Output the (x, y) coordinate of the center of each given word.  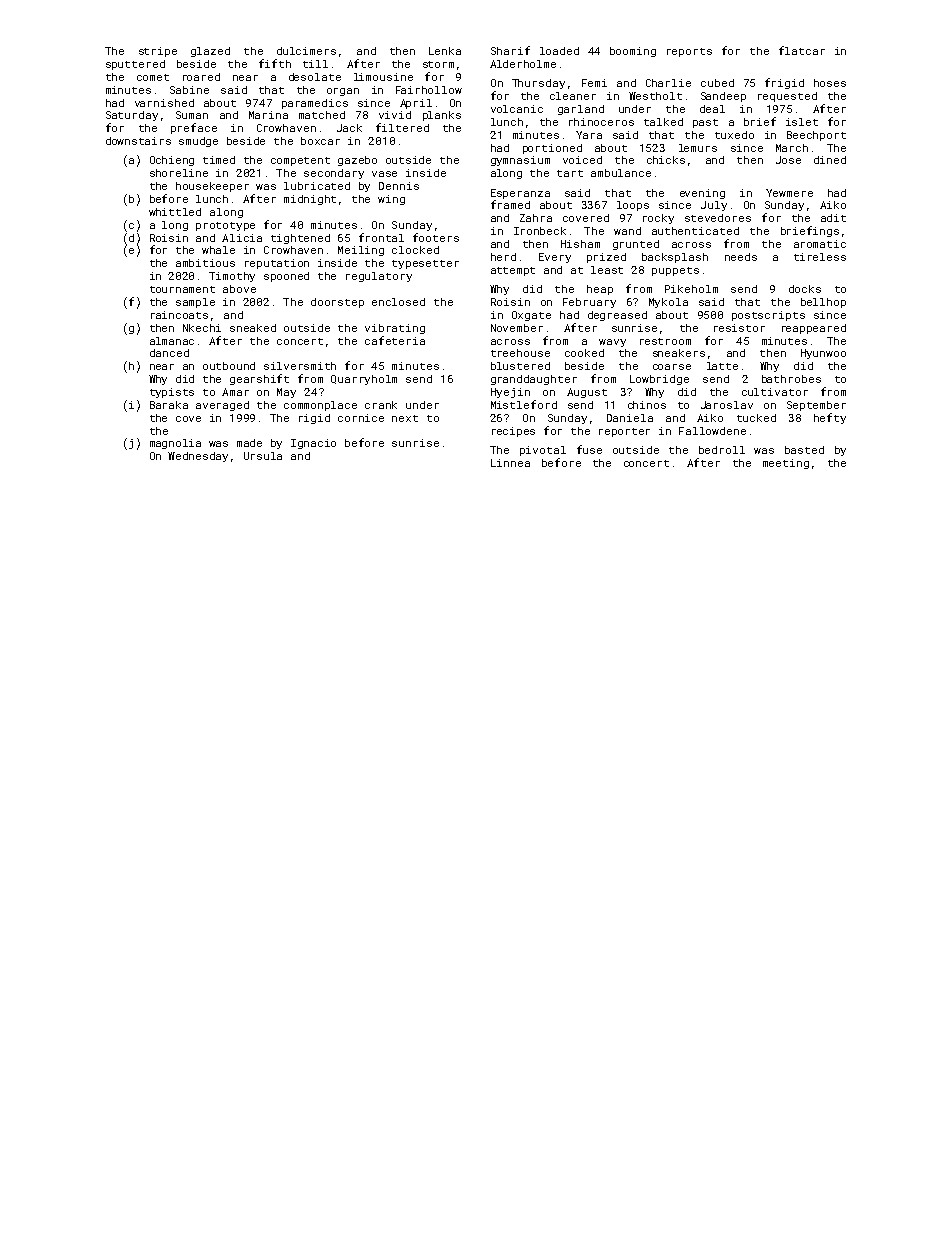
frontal (381, 237)
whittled (175, 212)
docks (805, 289)
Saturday (132, 116)
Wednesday (198, 457)
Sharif (510, 50)
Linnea (510, 463)
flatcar (802, 50)
